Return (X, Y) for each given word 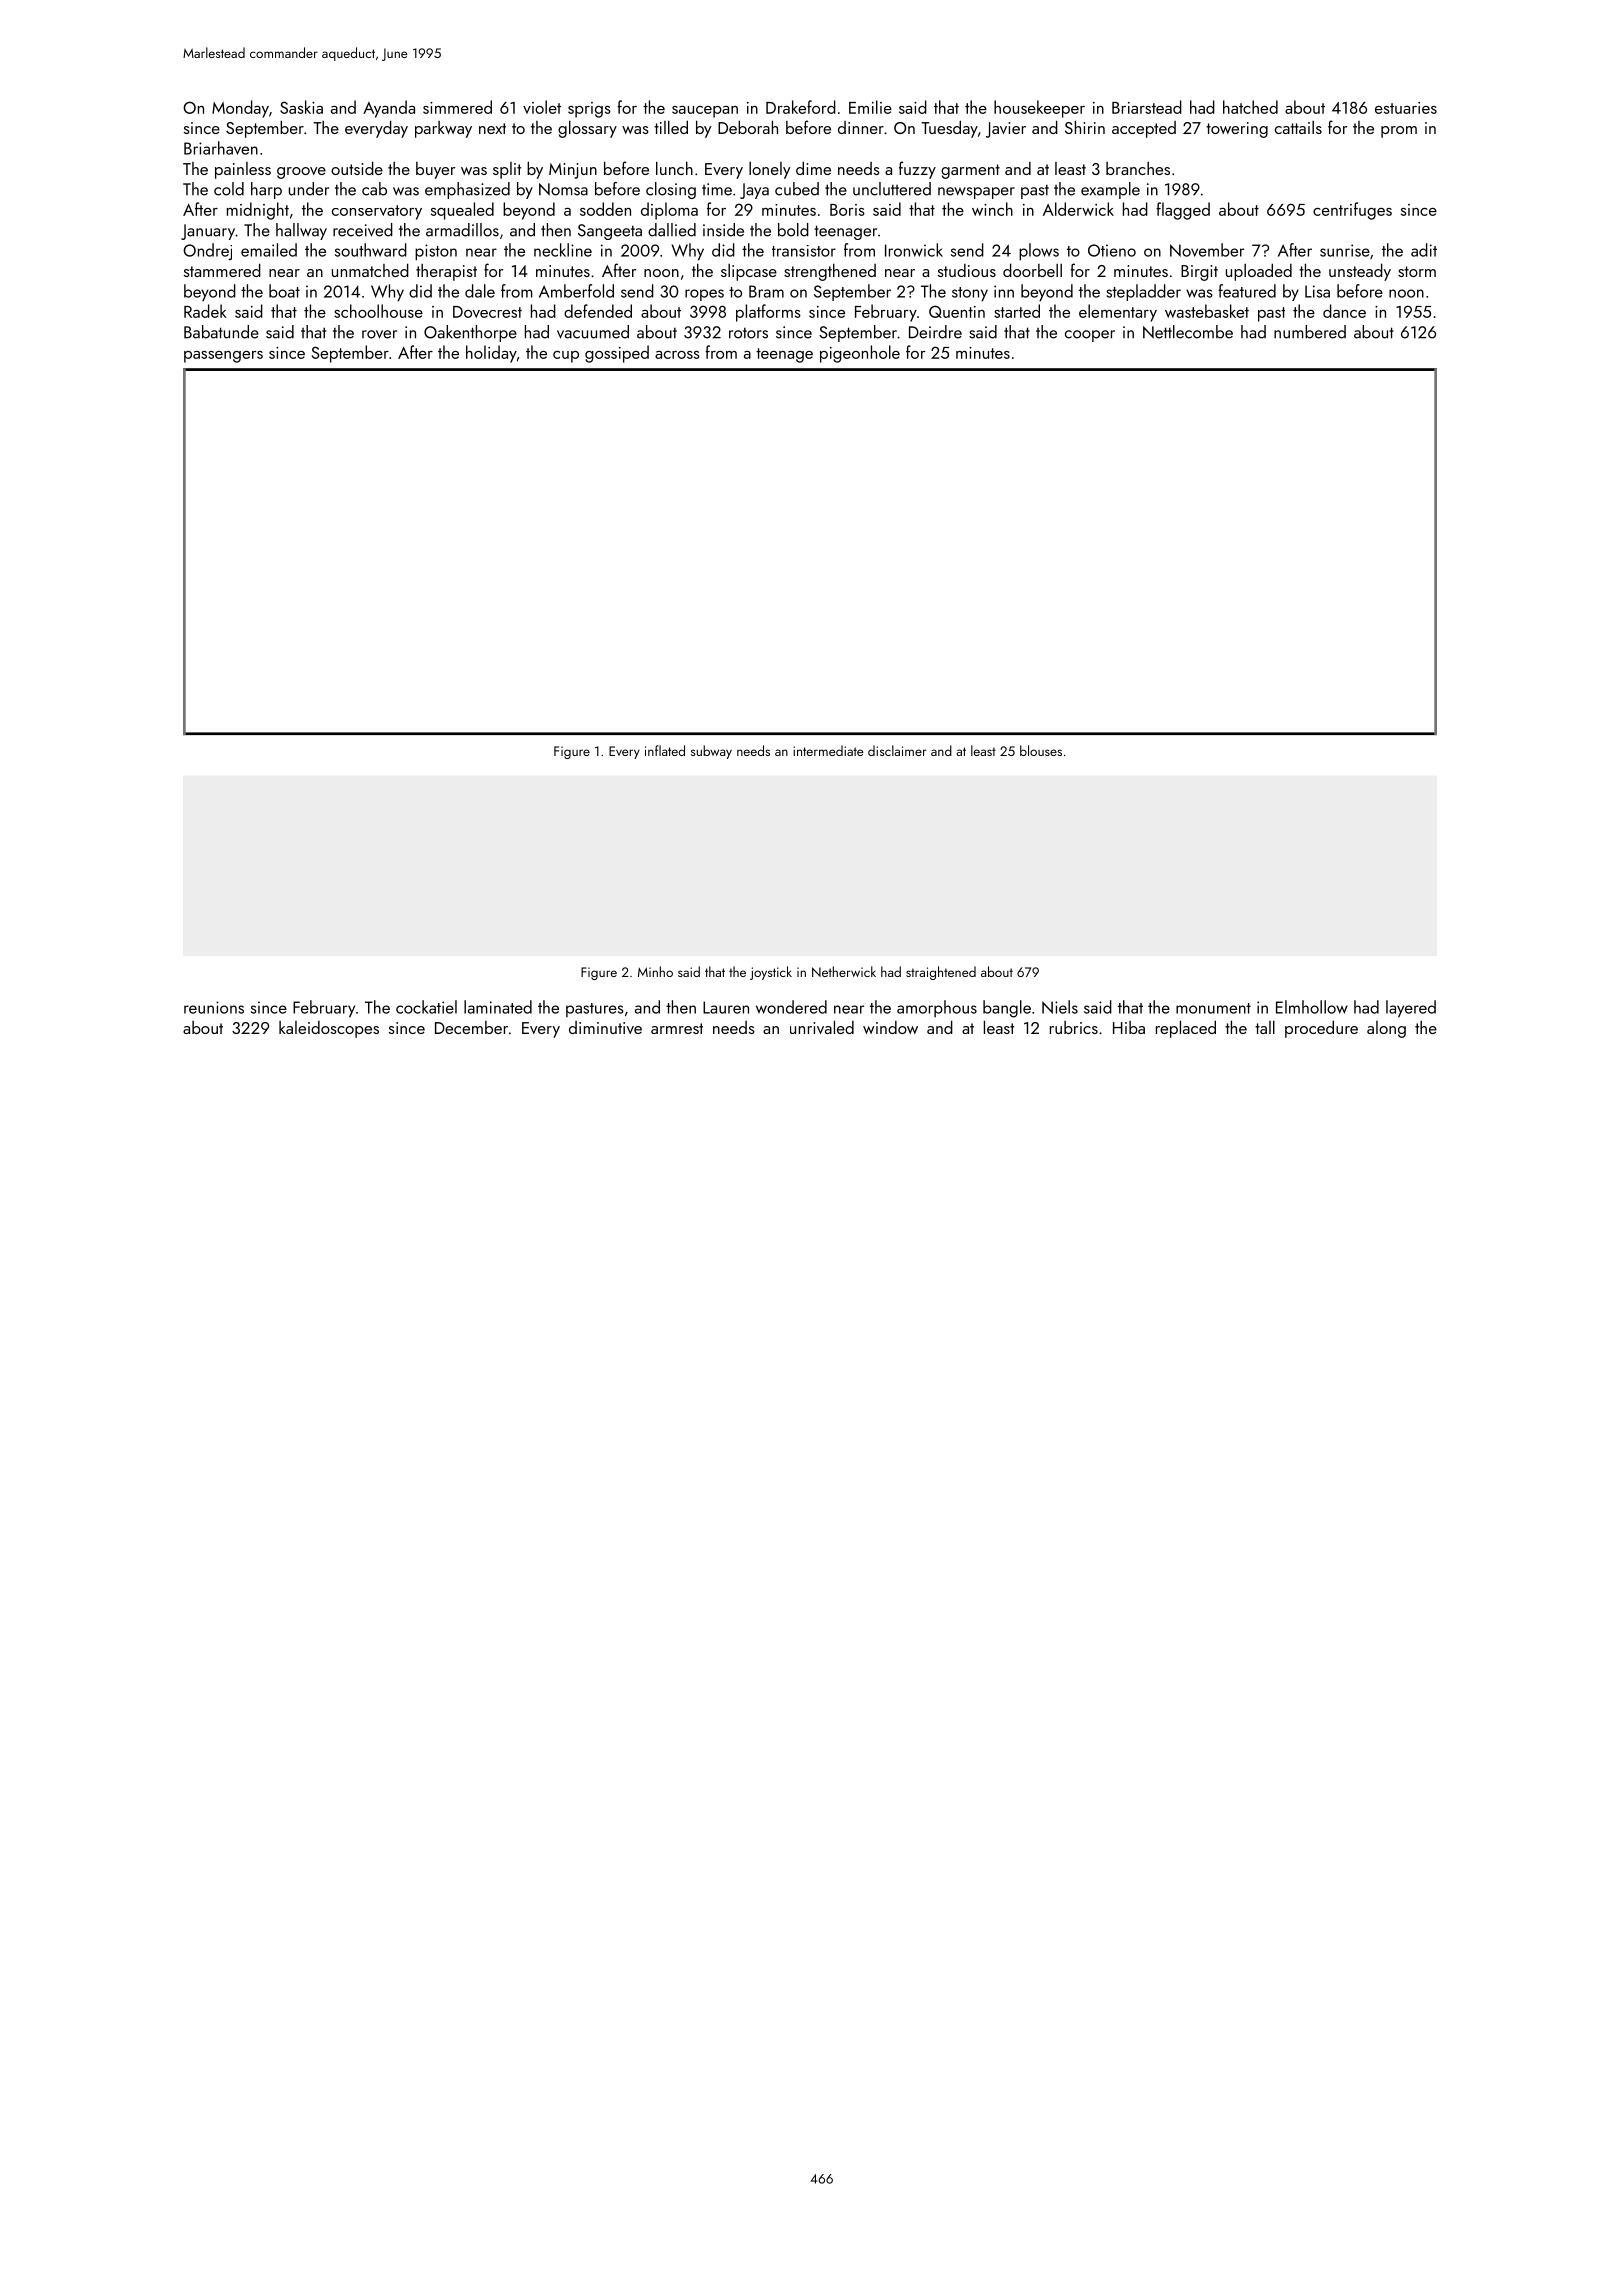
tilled (671, 127)
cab (374, 189)
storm (1417, 271)
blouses (1041, 750)
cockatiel (426, 1007)
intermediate (828, 750)
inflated (665, 750)
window (890, 1027)
